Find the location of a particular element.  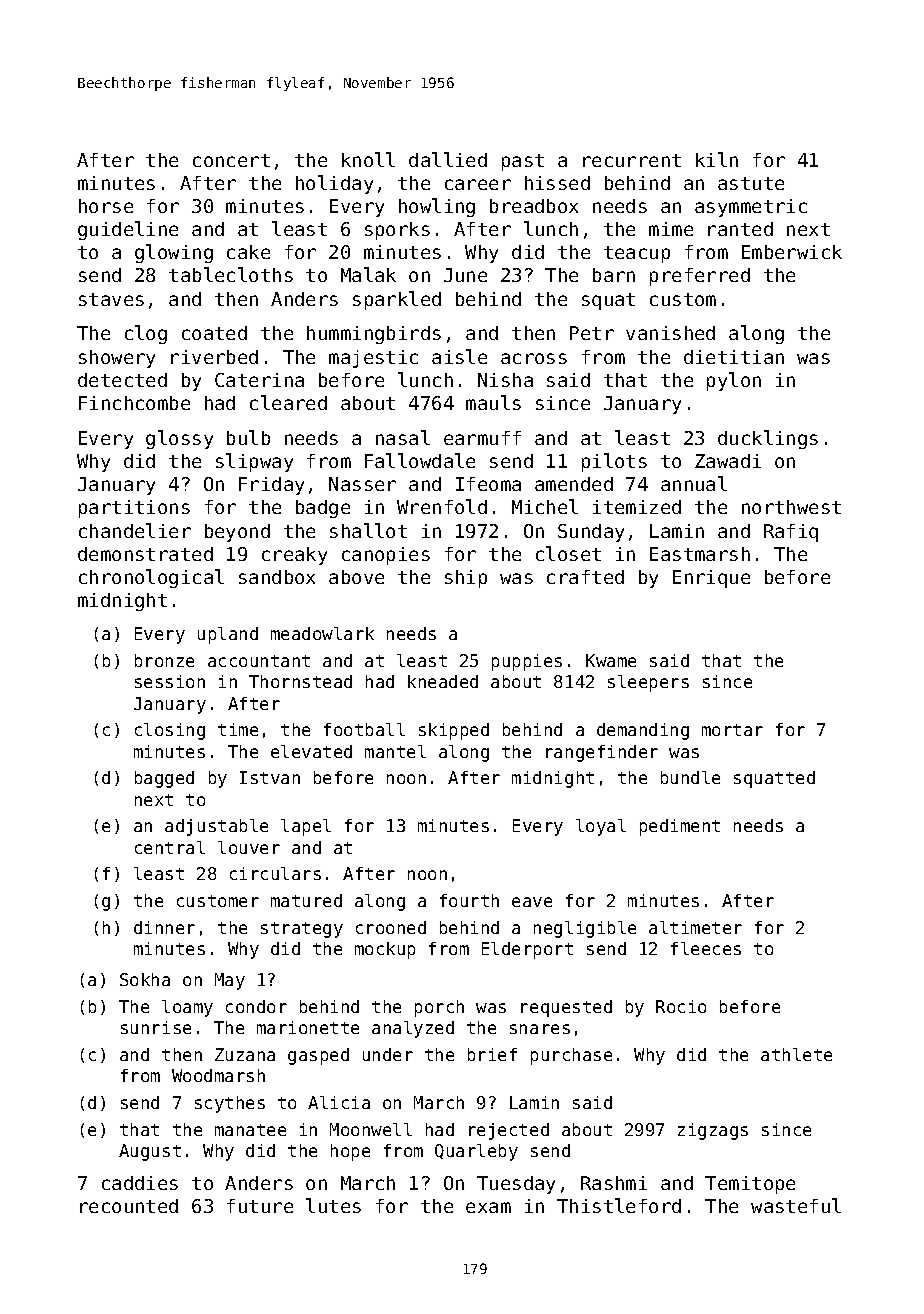

June is located at coordinates (465, 275).
